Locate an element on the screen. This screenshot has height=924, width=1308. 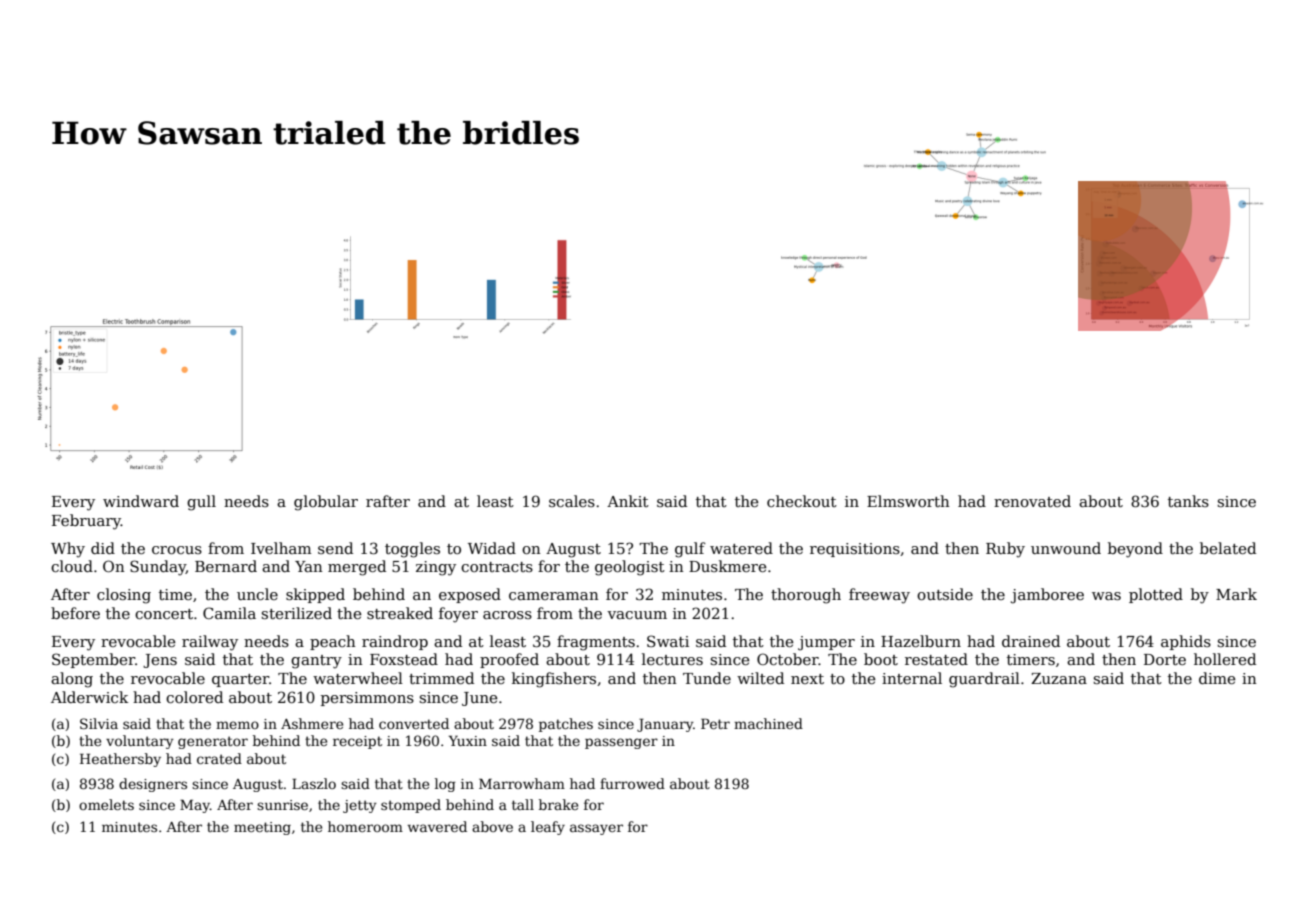
send is located at coordinates (335, 548).
